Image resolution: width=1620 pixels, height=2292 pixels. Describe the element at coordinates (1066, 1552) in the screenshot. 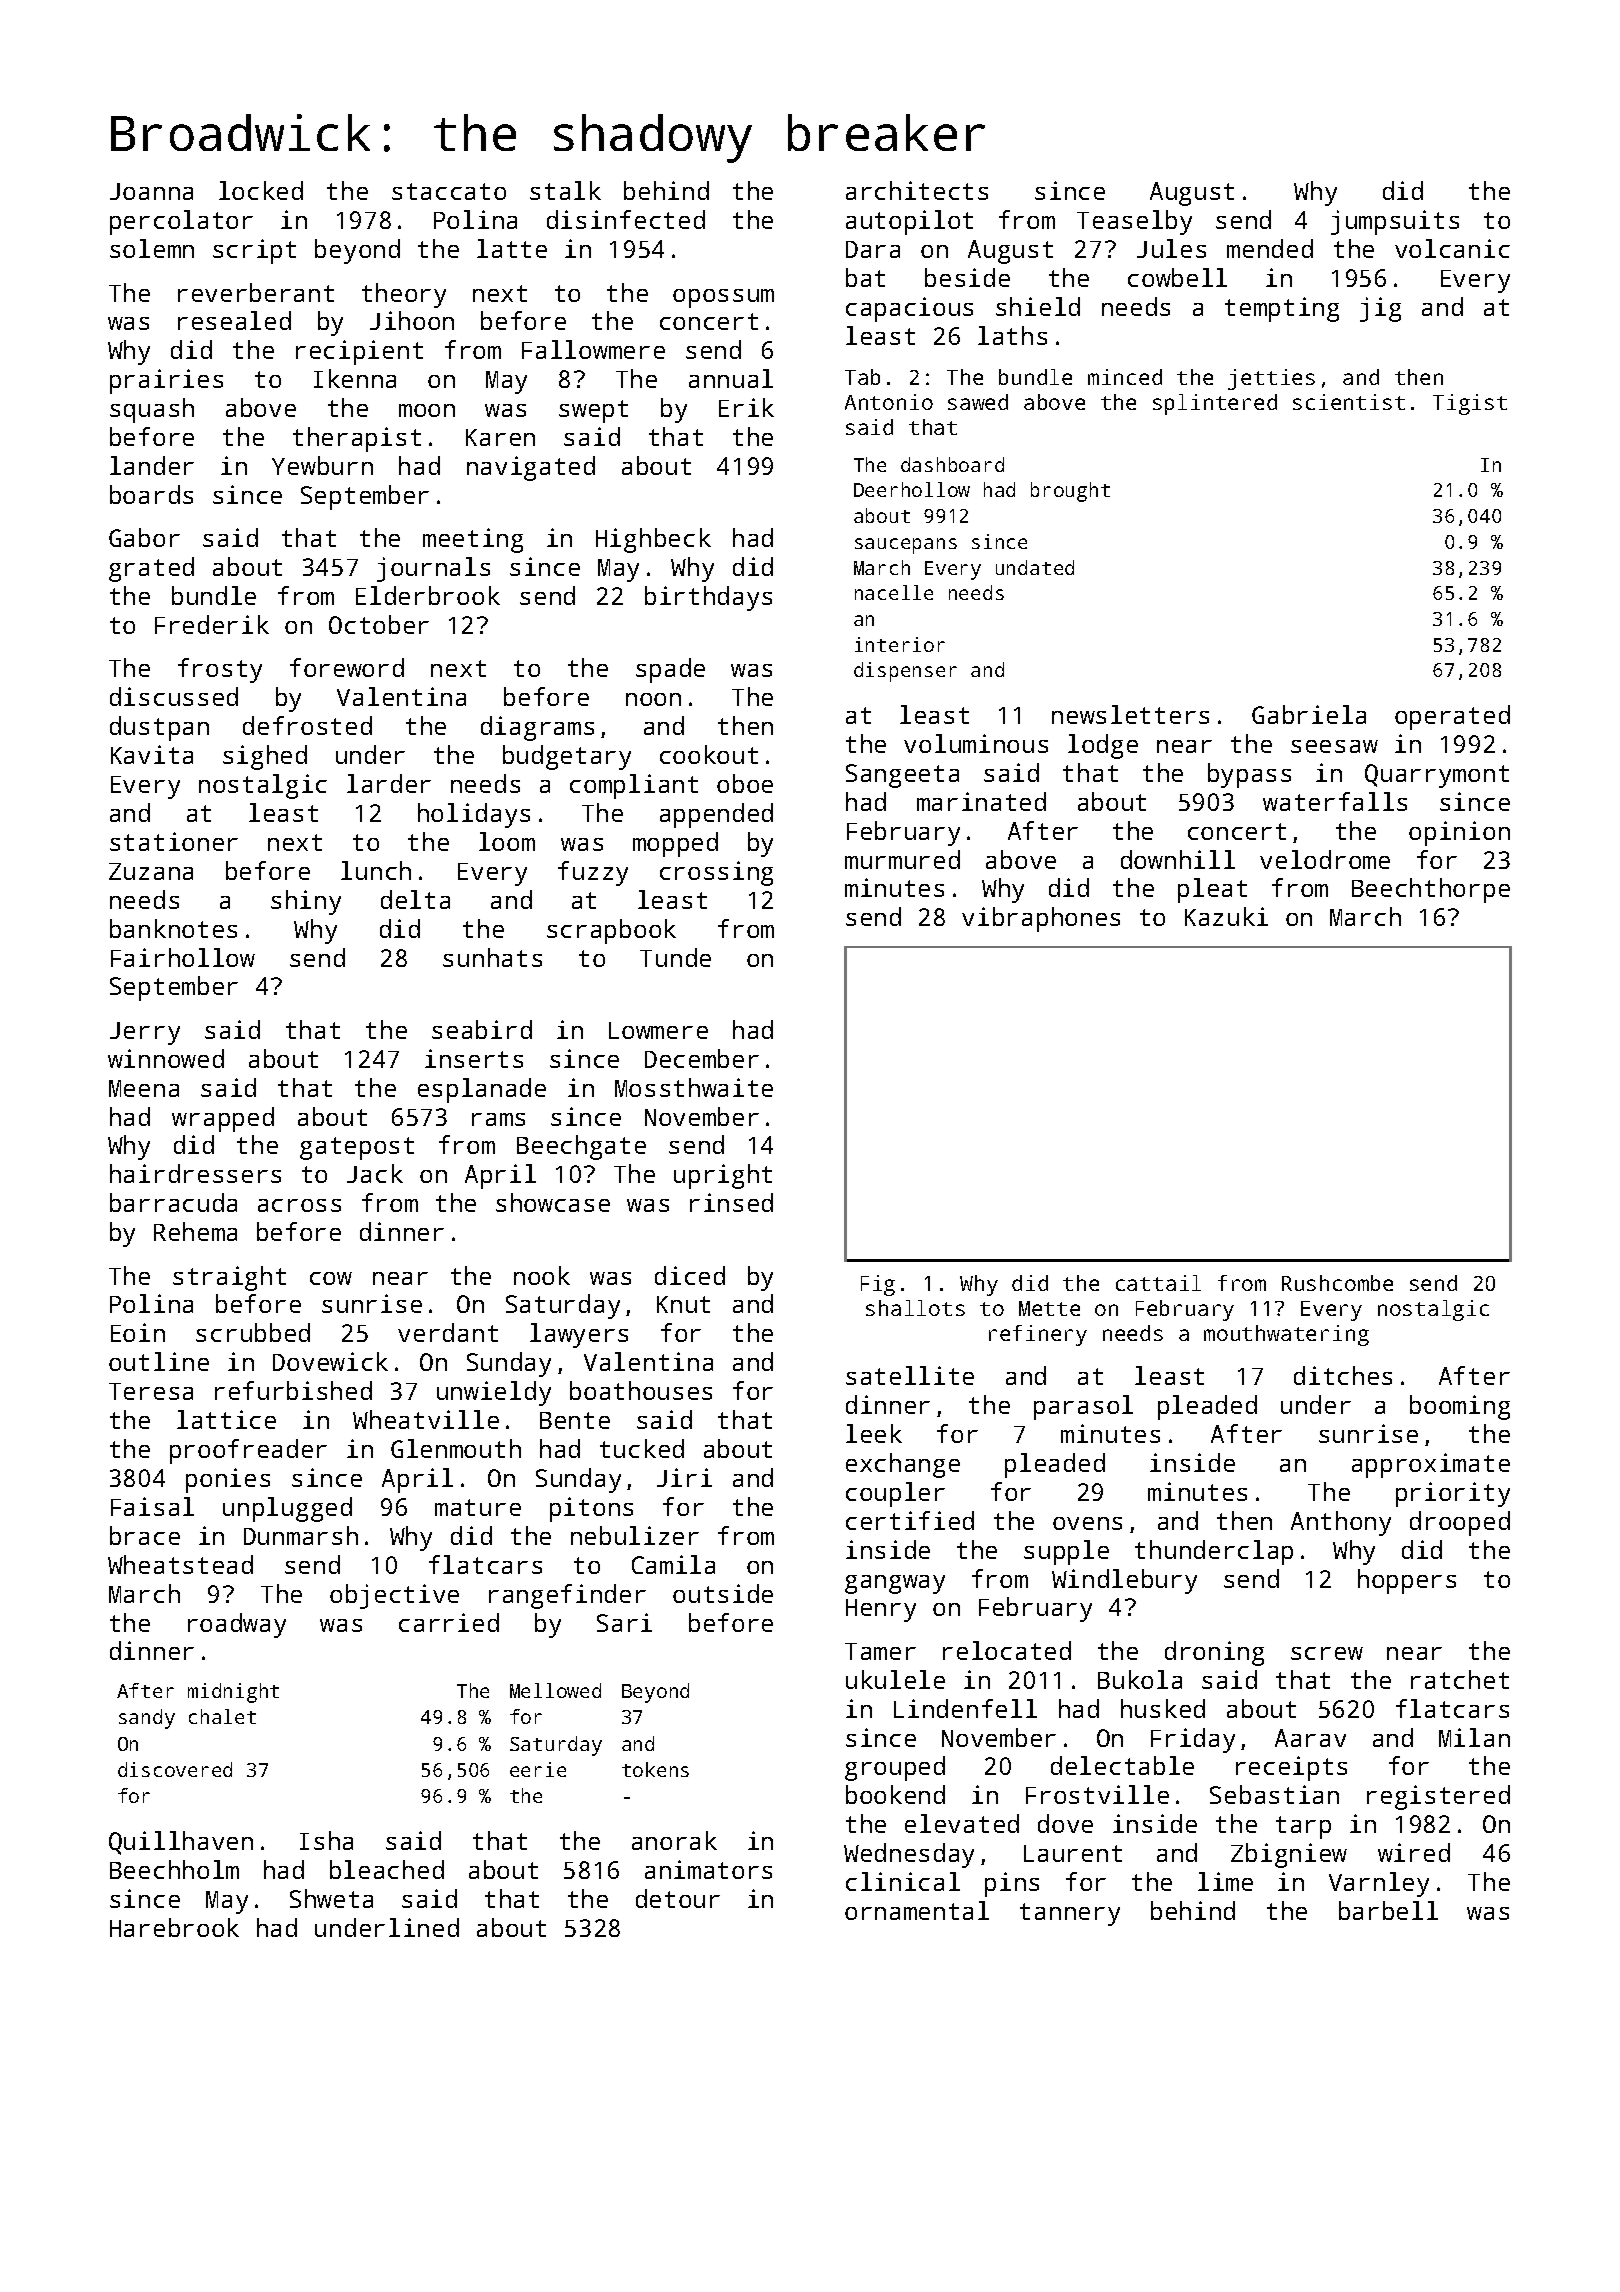

I see `supple` at that location.
